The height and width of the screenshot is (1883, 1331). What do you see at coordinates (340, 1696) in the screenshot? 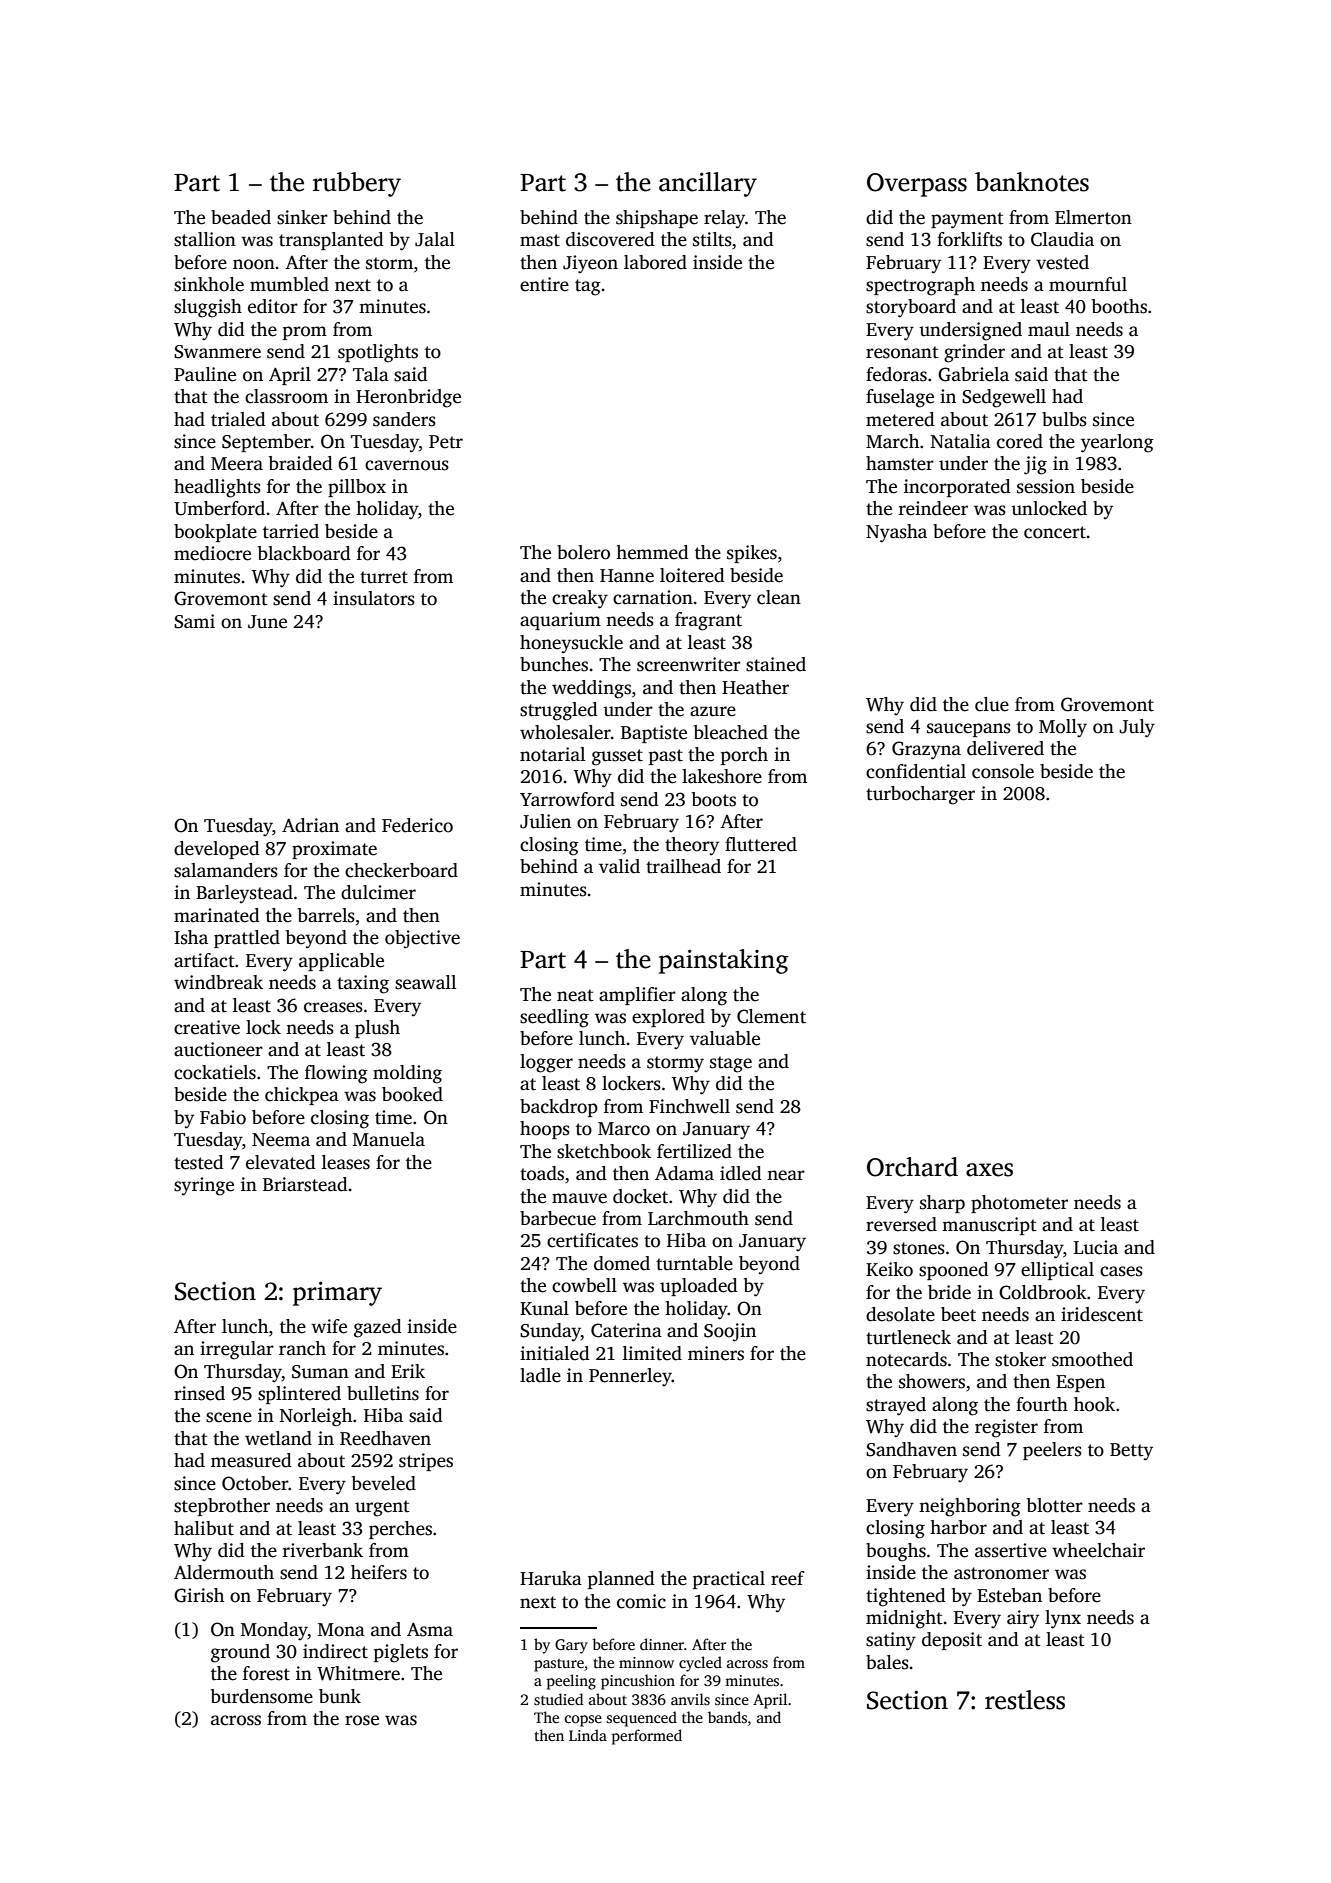
I see `bunk` at bounding box center [340, 1696].
